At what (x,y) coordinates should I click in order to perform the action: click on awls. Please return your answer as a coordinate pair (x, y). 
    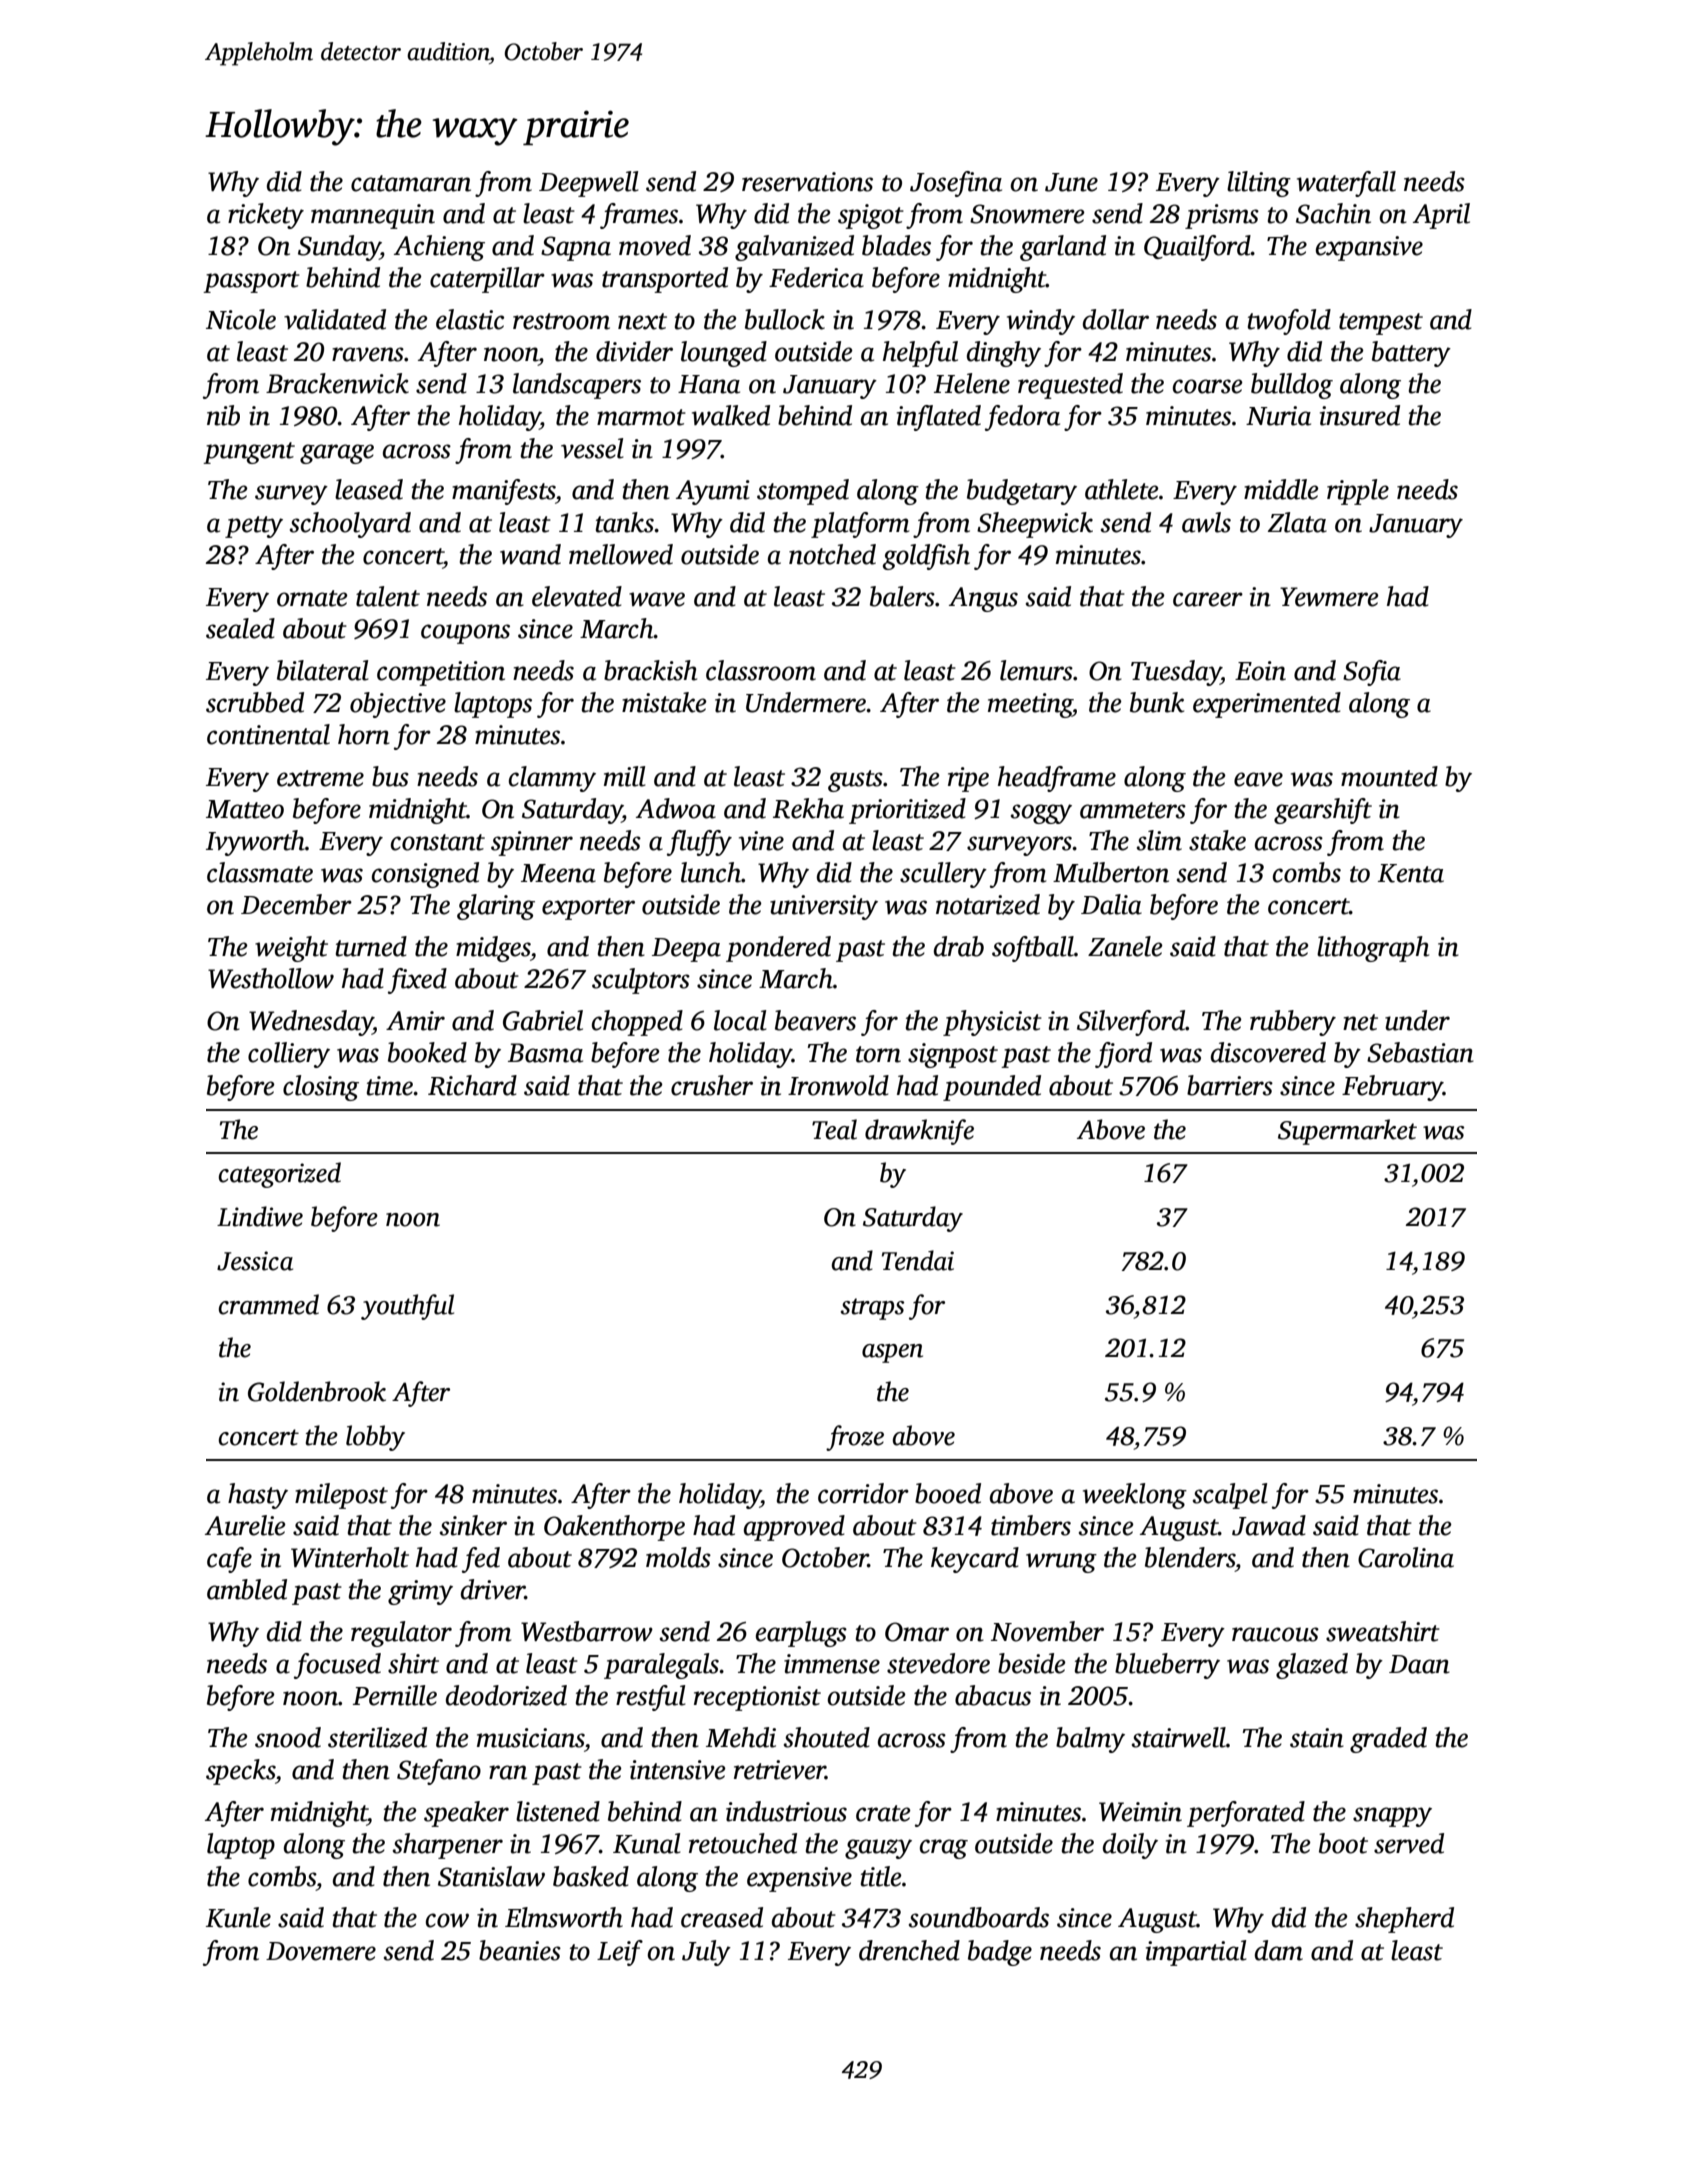
    Looking at the image, I should click on (1206, 522).
